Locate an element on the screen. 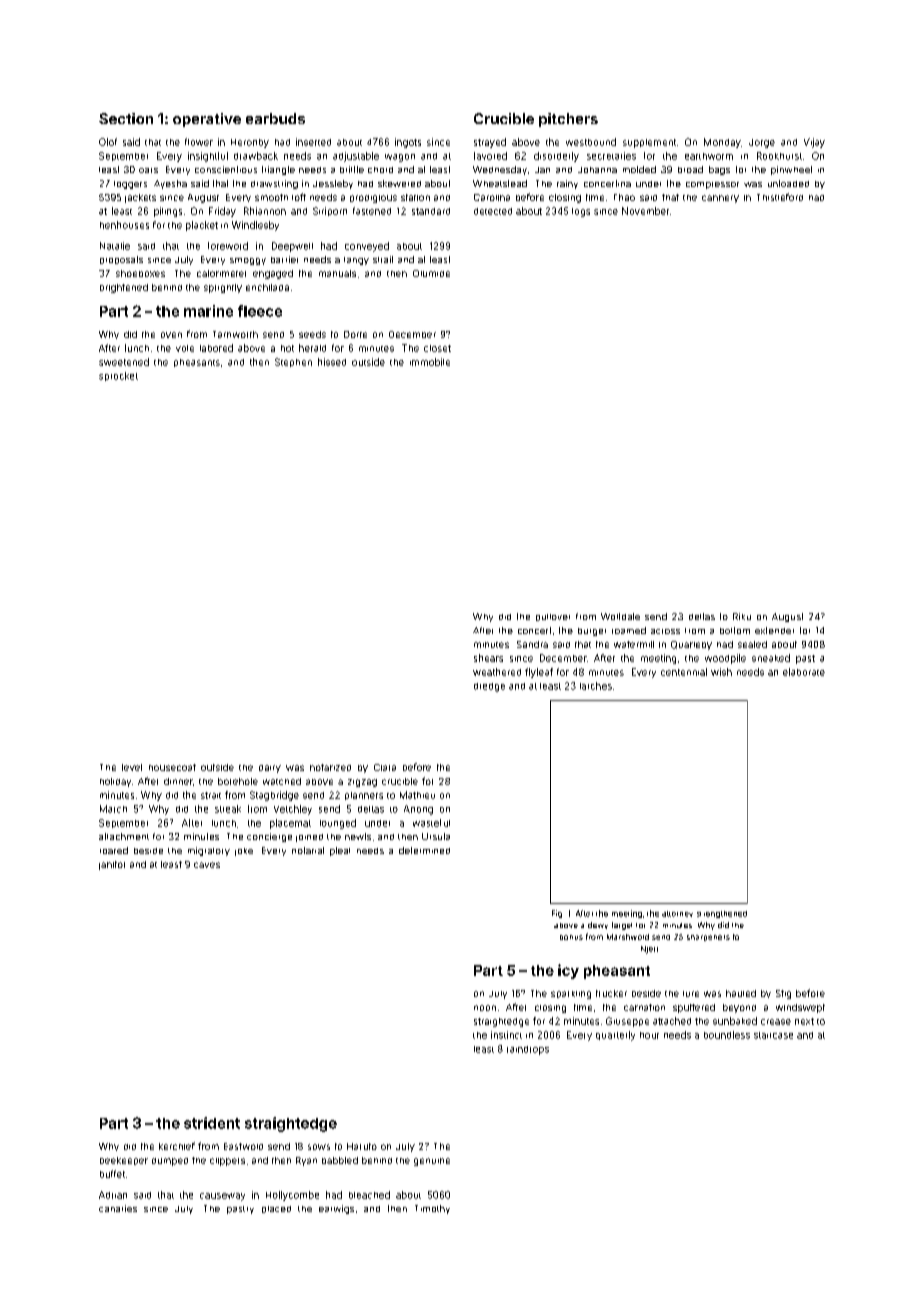  Timothy is located at coordinates (432, 1209).
